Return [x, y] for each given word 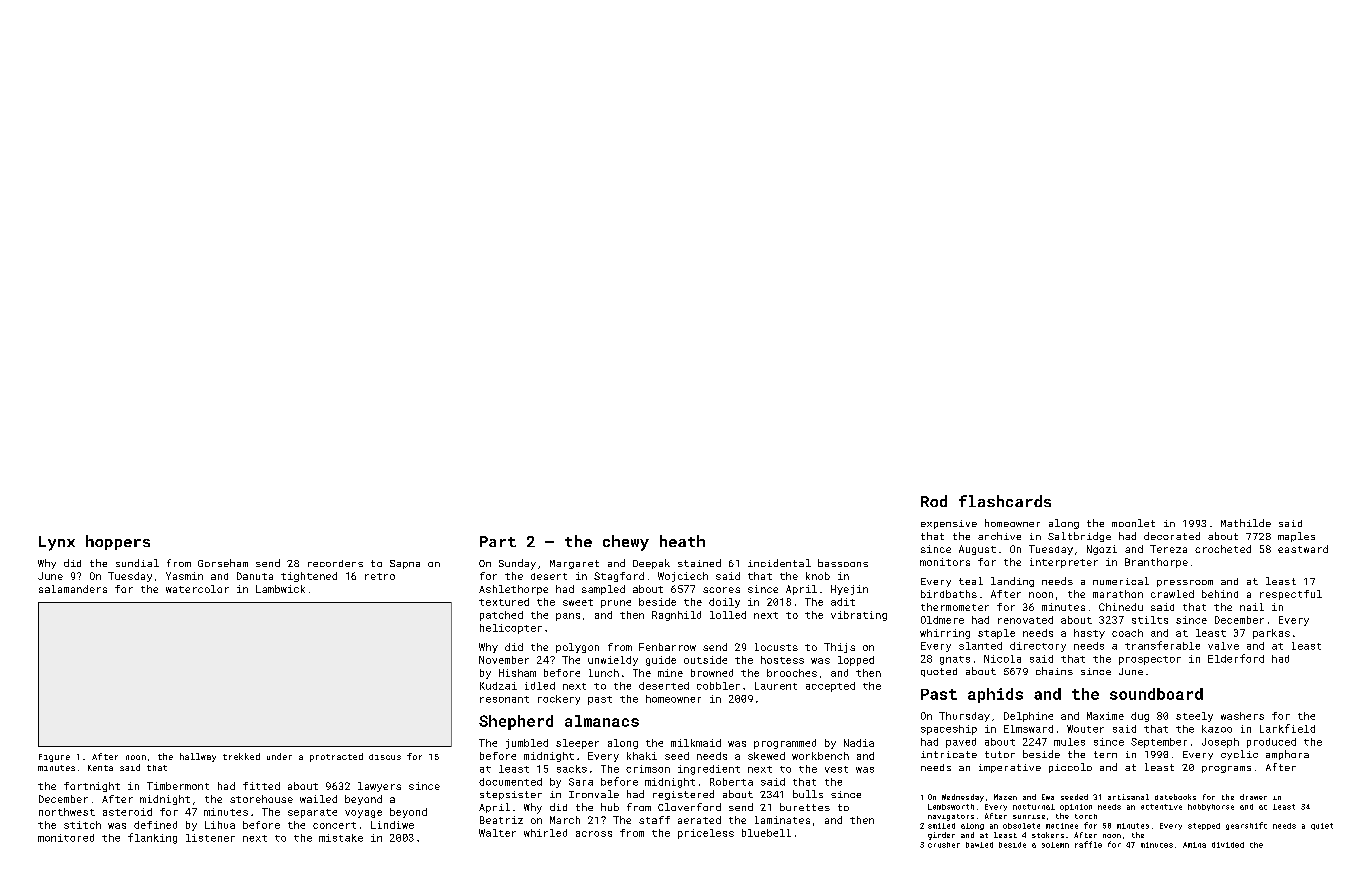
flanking [152, 838]
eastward [1303, 549]
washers [1242, 716]
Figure [54, 758]
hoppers [118, 542]
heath [682, 541]
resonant [504, 699]
